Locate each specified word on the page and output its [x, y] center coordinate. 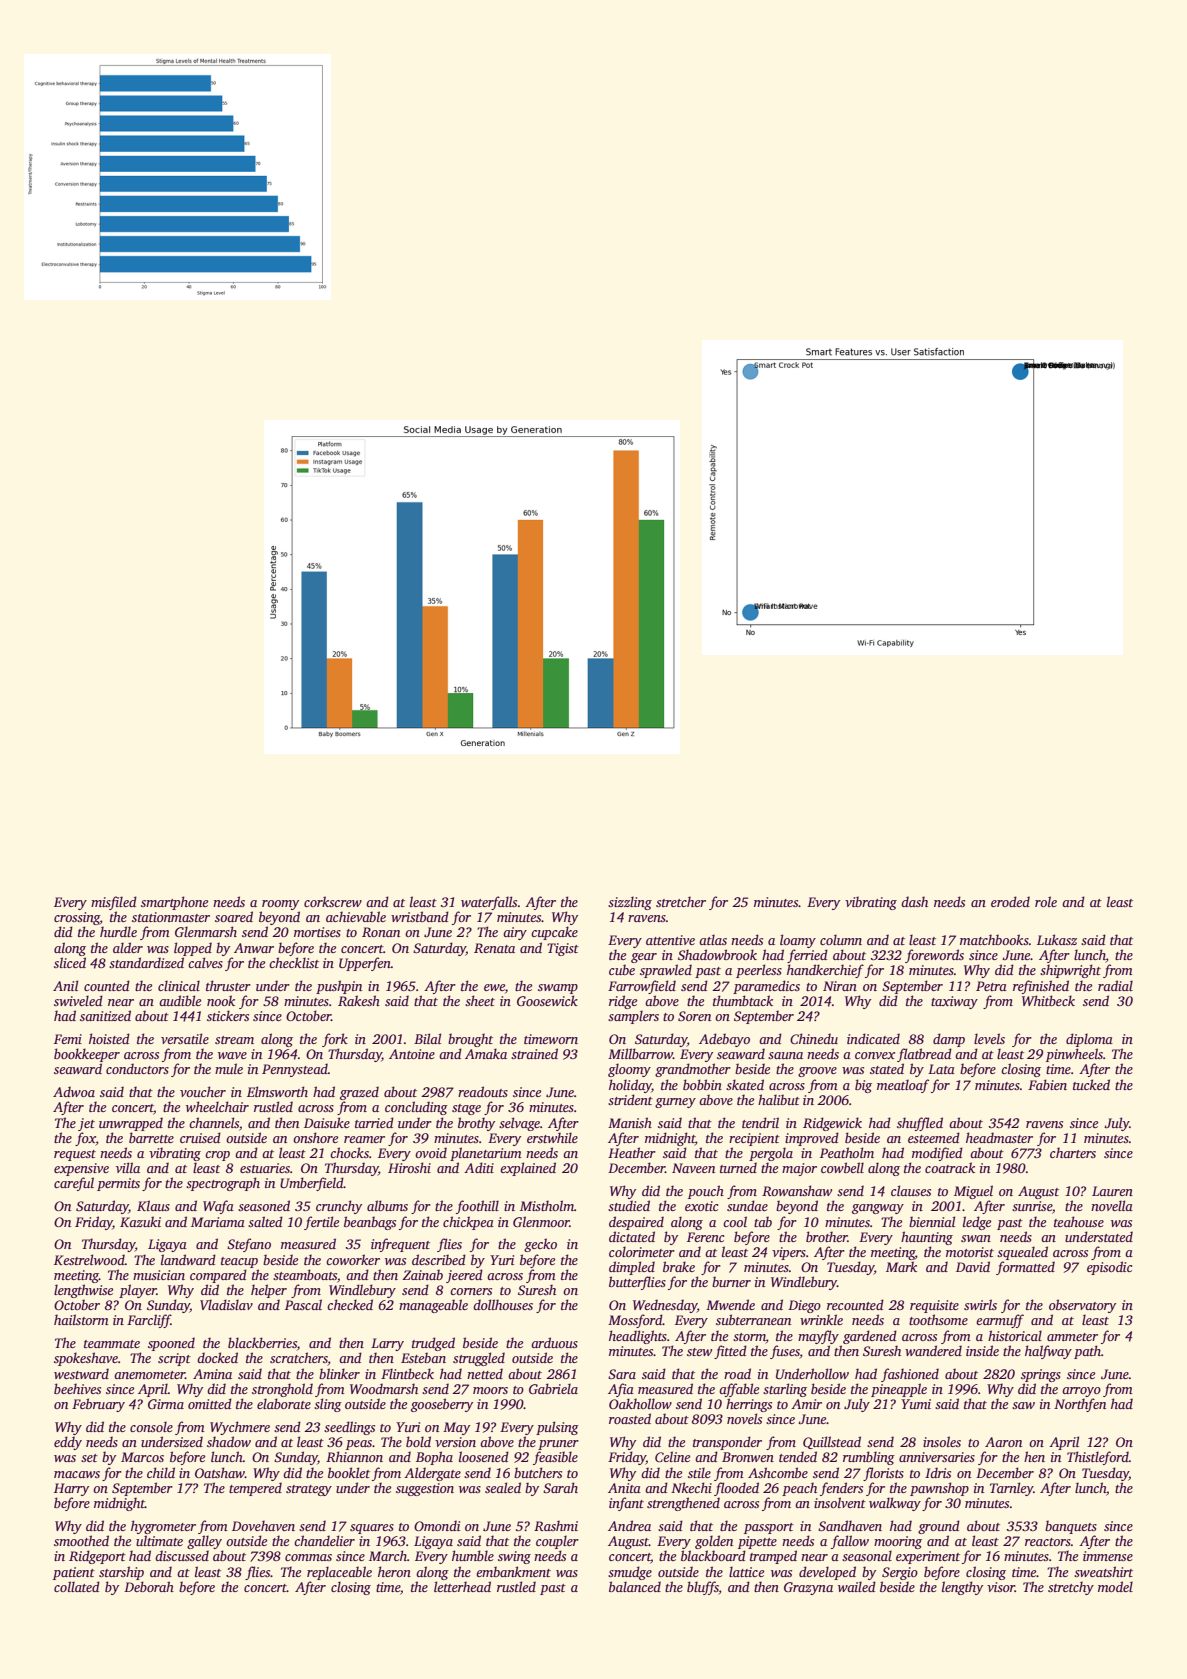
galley [204, 1542]
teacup [239, 1262]
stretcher [681, 901]
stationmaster [171, 917]
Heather [632, 1152]
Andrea [629, 1525]
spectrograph [223, 1184]
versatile [185, 1038]
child [161, 1472]
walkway [895, 1504]
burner [731, 1281]
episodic [1109, 1268]
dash [914, 901]
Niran [840, 986]
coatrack [950, 1167]
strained [534, 1053]
